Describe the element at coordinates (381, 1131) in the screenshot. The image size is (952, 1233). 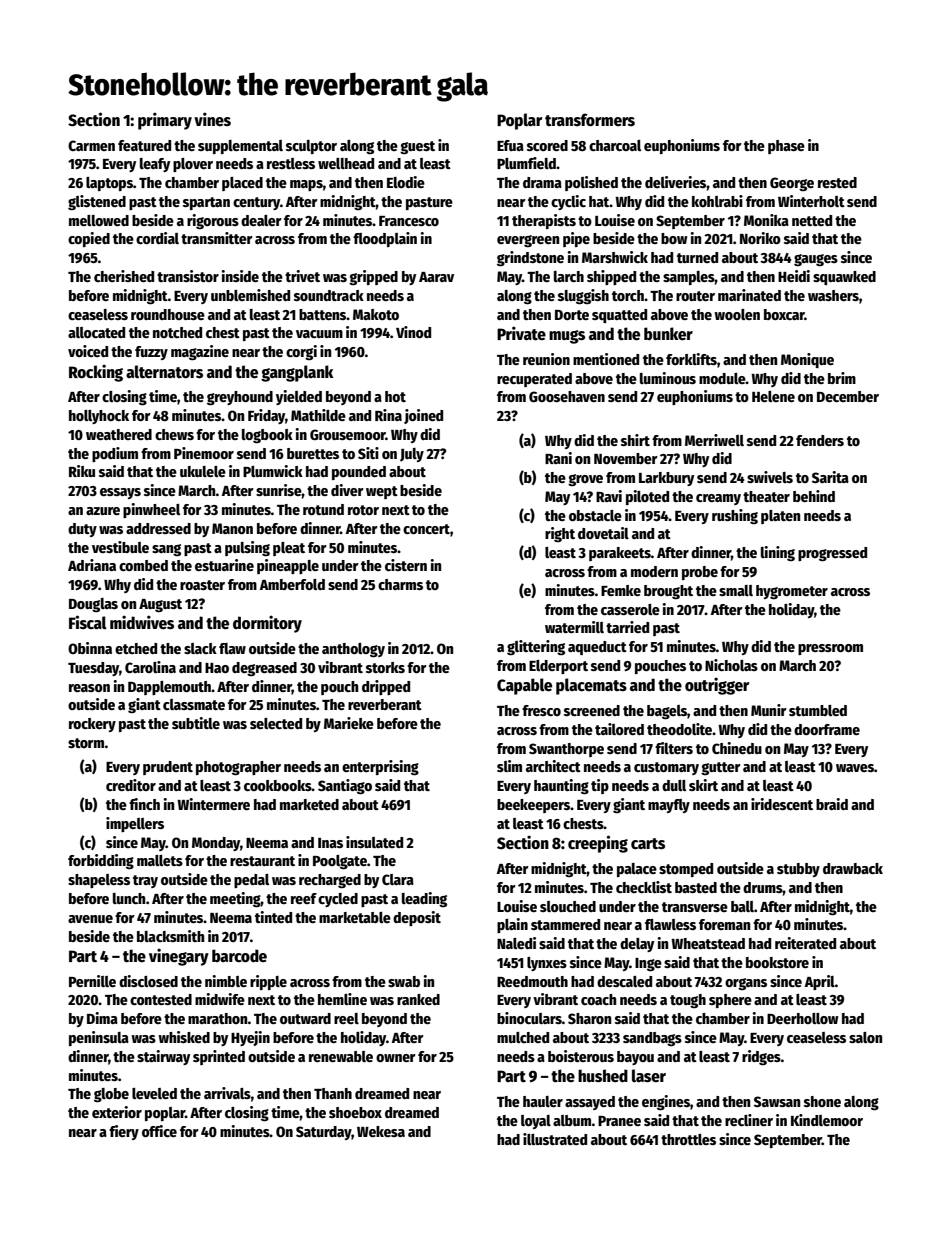
I see `Wekesa` at that location.
